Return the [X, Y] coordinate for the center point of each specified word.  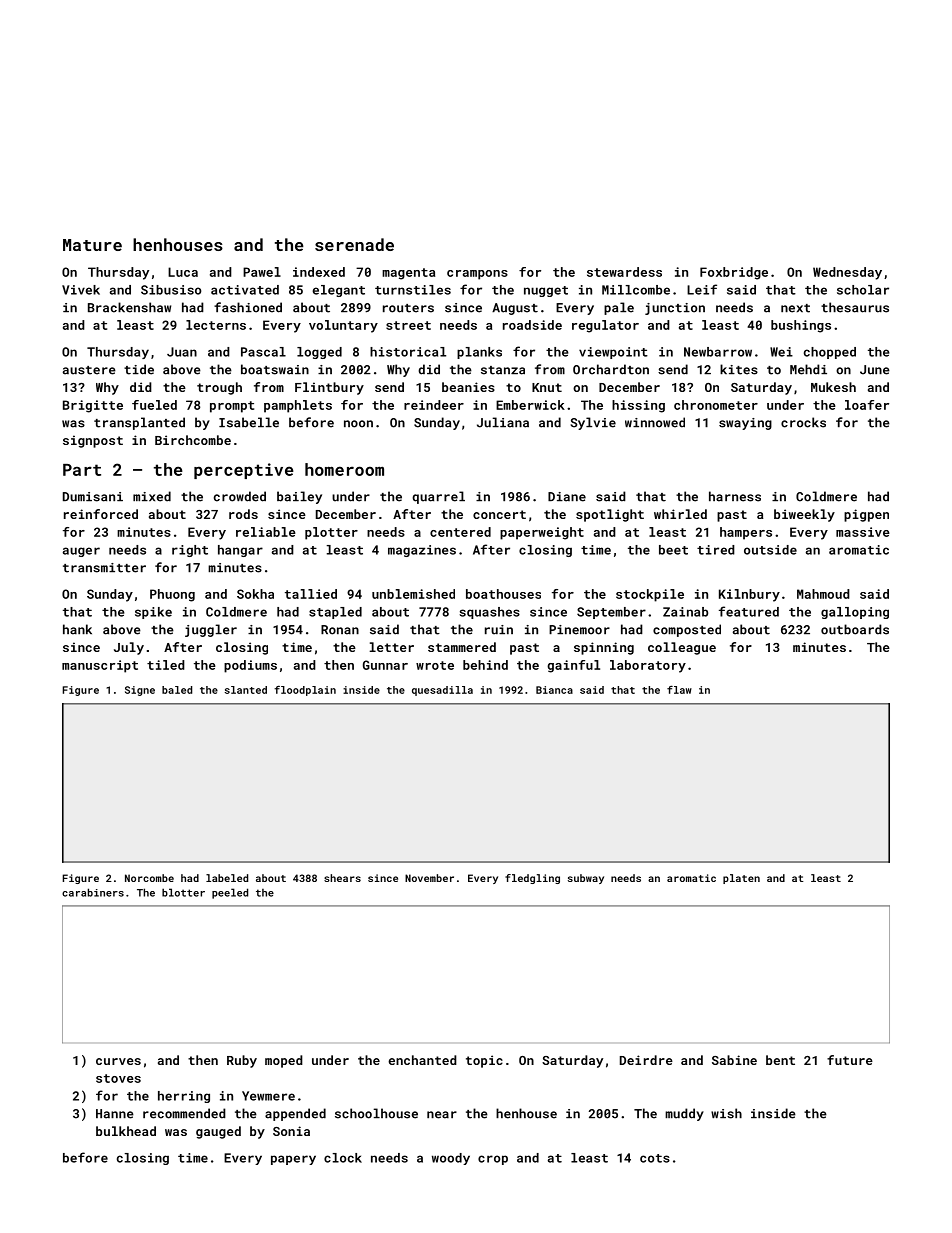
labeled [227, 878]
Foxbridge [734, 273]
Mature [92, 245]
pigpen [866, 515]
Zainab [685, 612]
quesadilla [442, 691]
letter [392, 647]
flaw [679, 689]
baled [177, 690]
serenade [354, 244]
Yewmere [268, 1096]
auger [81, 552]
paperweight [542, 533]
